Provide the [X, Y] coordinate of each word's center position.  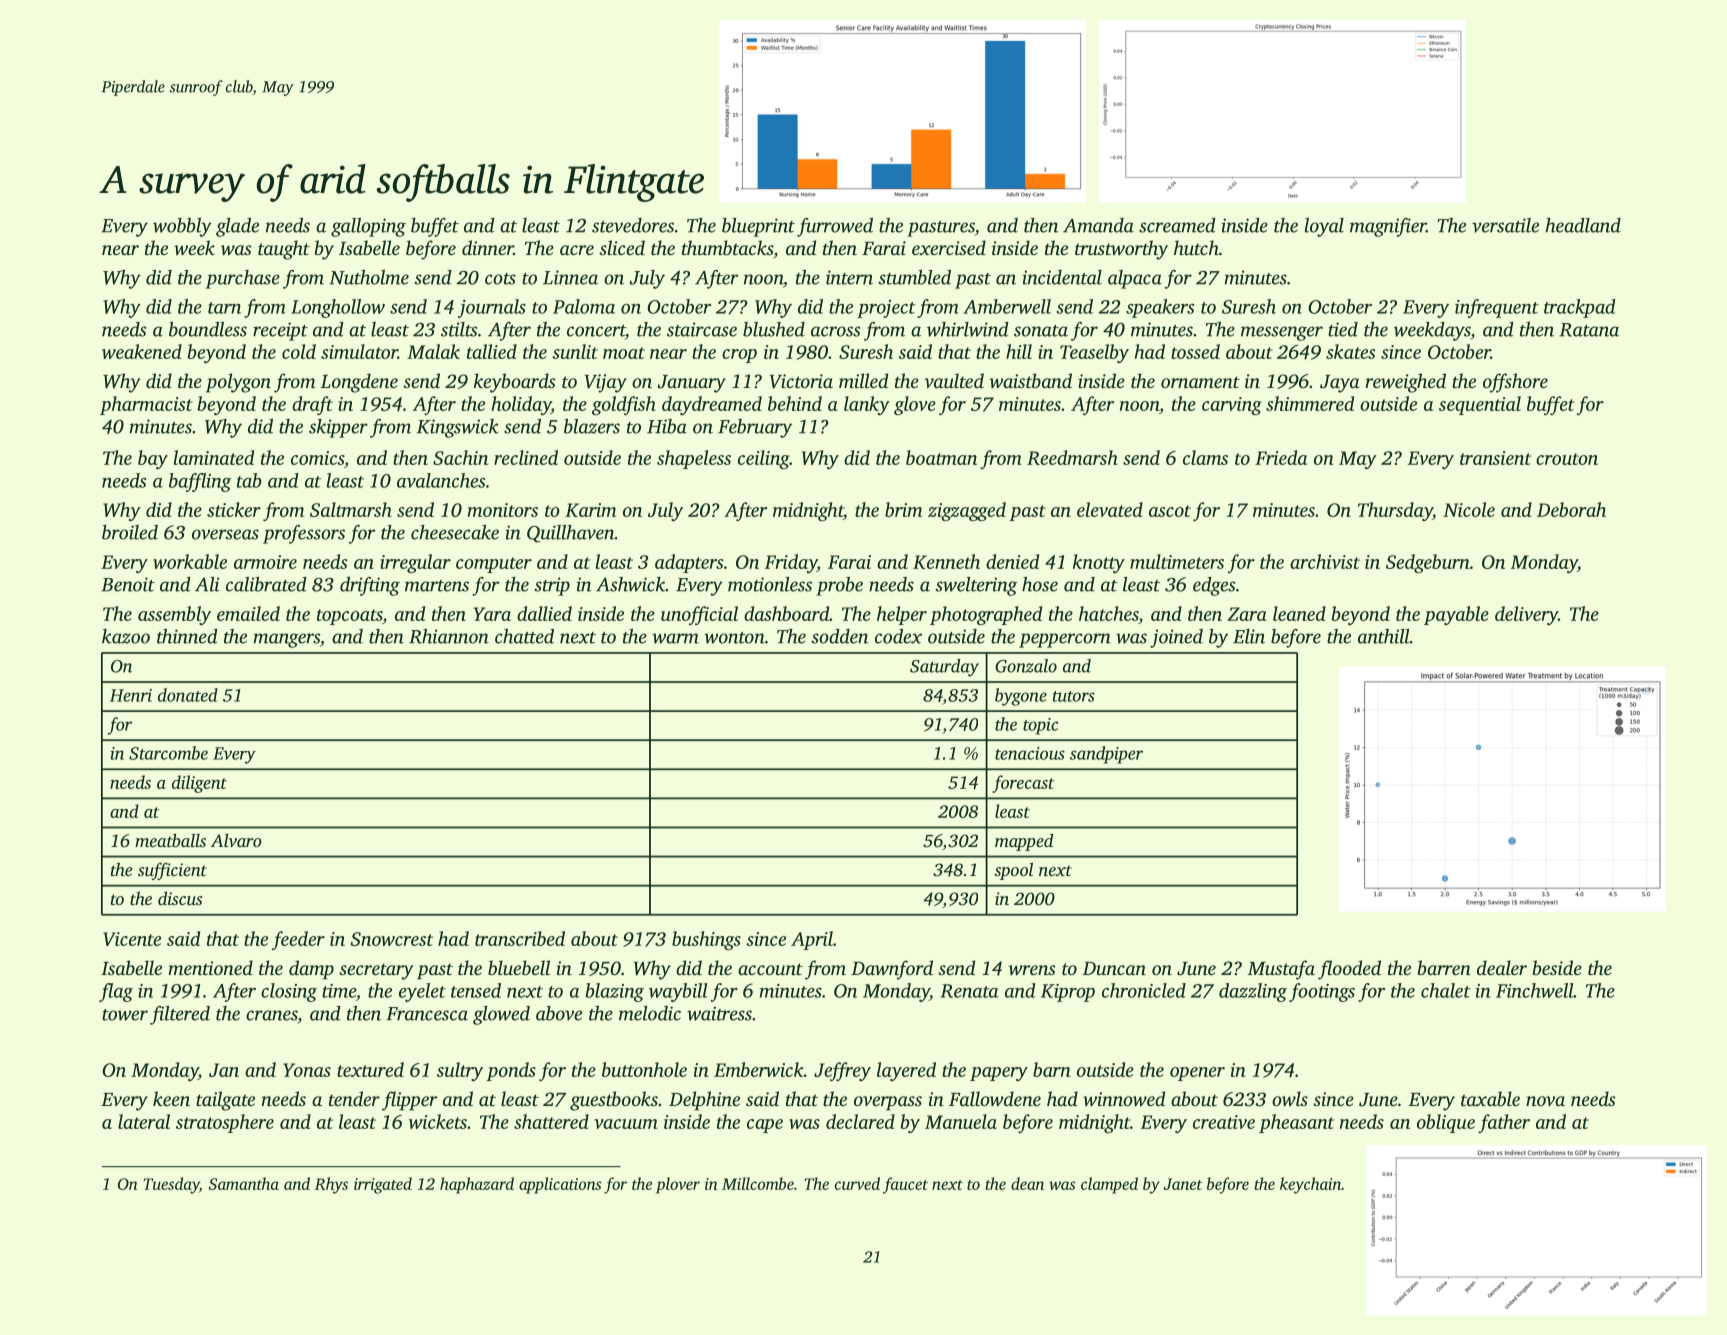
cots [500, 279]
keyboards [515, 383]
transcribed [520, 938]
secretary [376, 971]
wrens [1032, 970]
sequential [1480, 405]
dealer [1502, 967]
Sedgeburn [1428, 563]
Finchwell [1534, 990]
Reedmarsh [1072, 457]
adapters [689, 563]
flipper [409, 1101]
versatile [1505, 225]
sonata [1041, 331]
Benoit [128, 584]
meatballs [170, 840]
